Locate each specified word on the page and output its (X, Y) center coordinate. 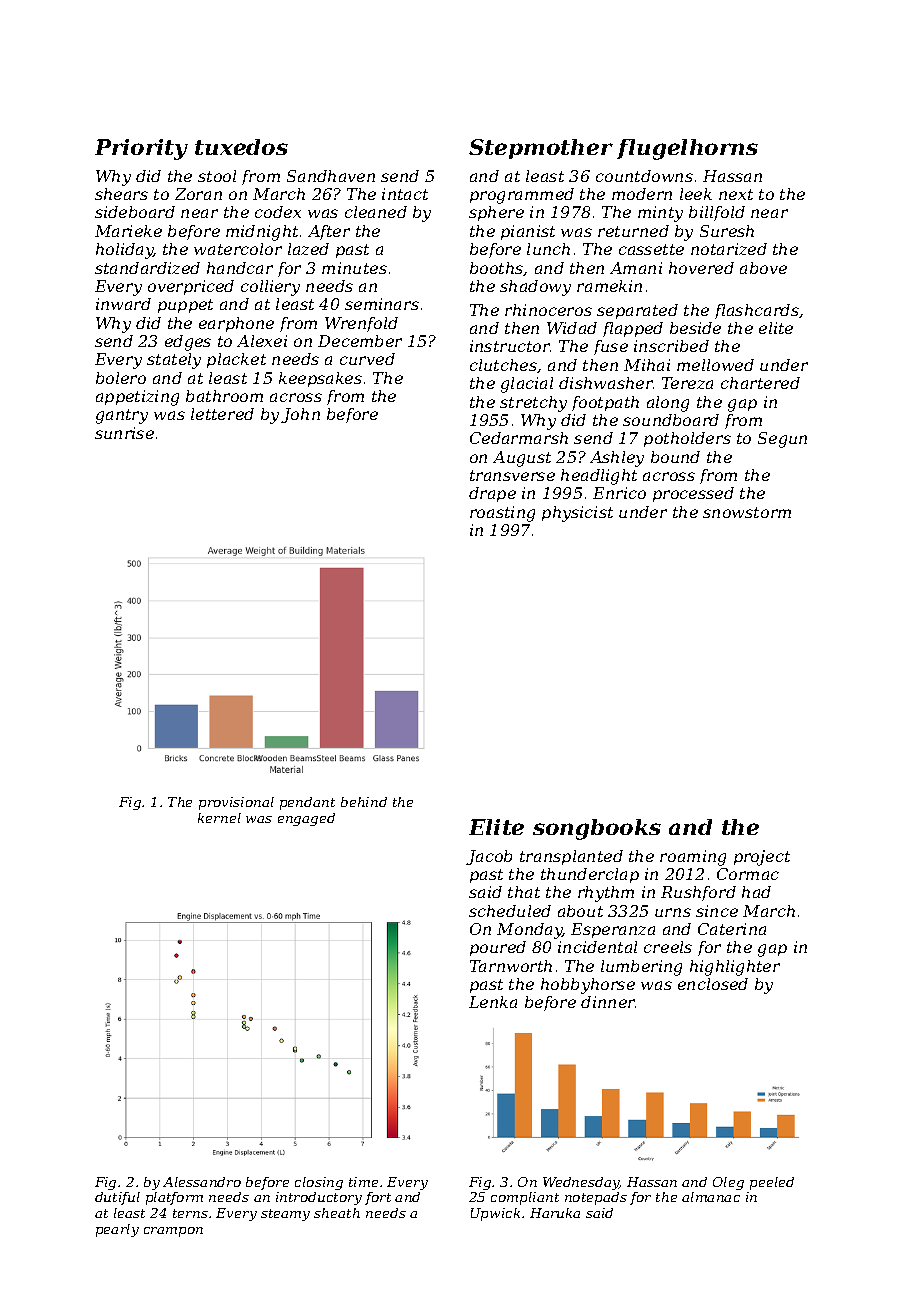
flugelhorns (687, 149)
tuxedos (241, 147)
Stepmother (541, 149)
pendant (307, 803)
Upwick (495, 1214)
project (762, 858)
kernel (219, 818)
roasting (502, 514)
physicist (577, 514)
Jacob (489, 857)
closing (319, 1183)
